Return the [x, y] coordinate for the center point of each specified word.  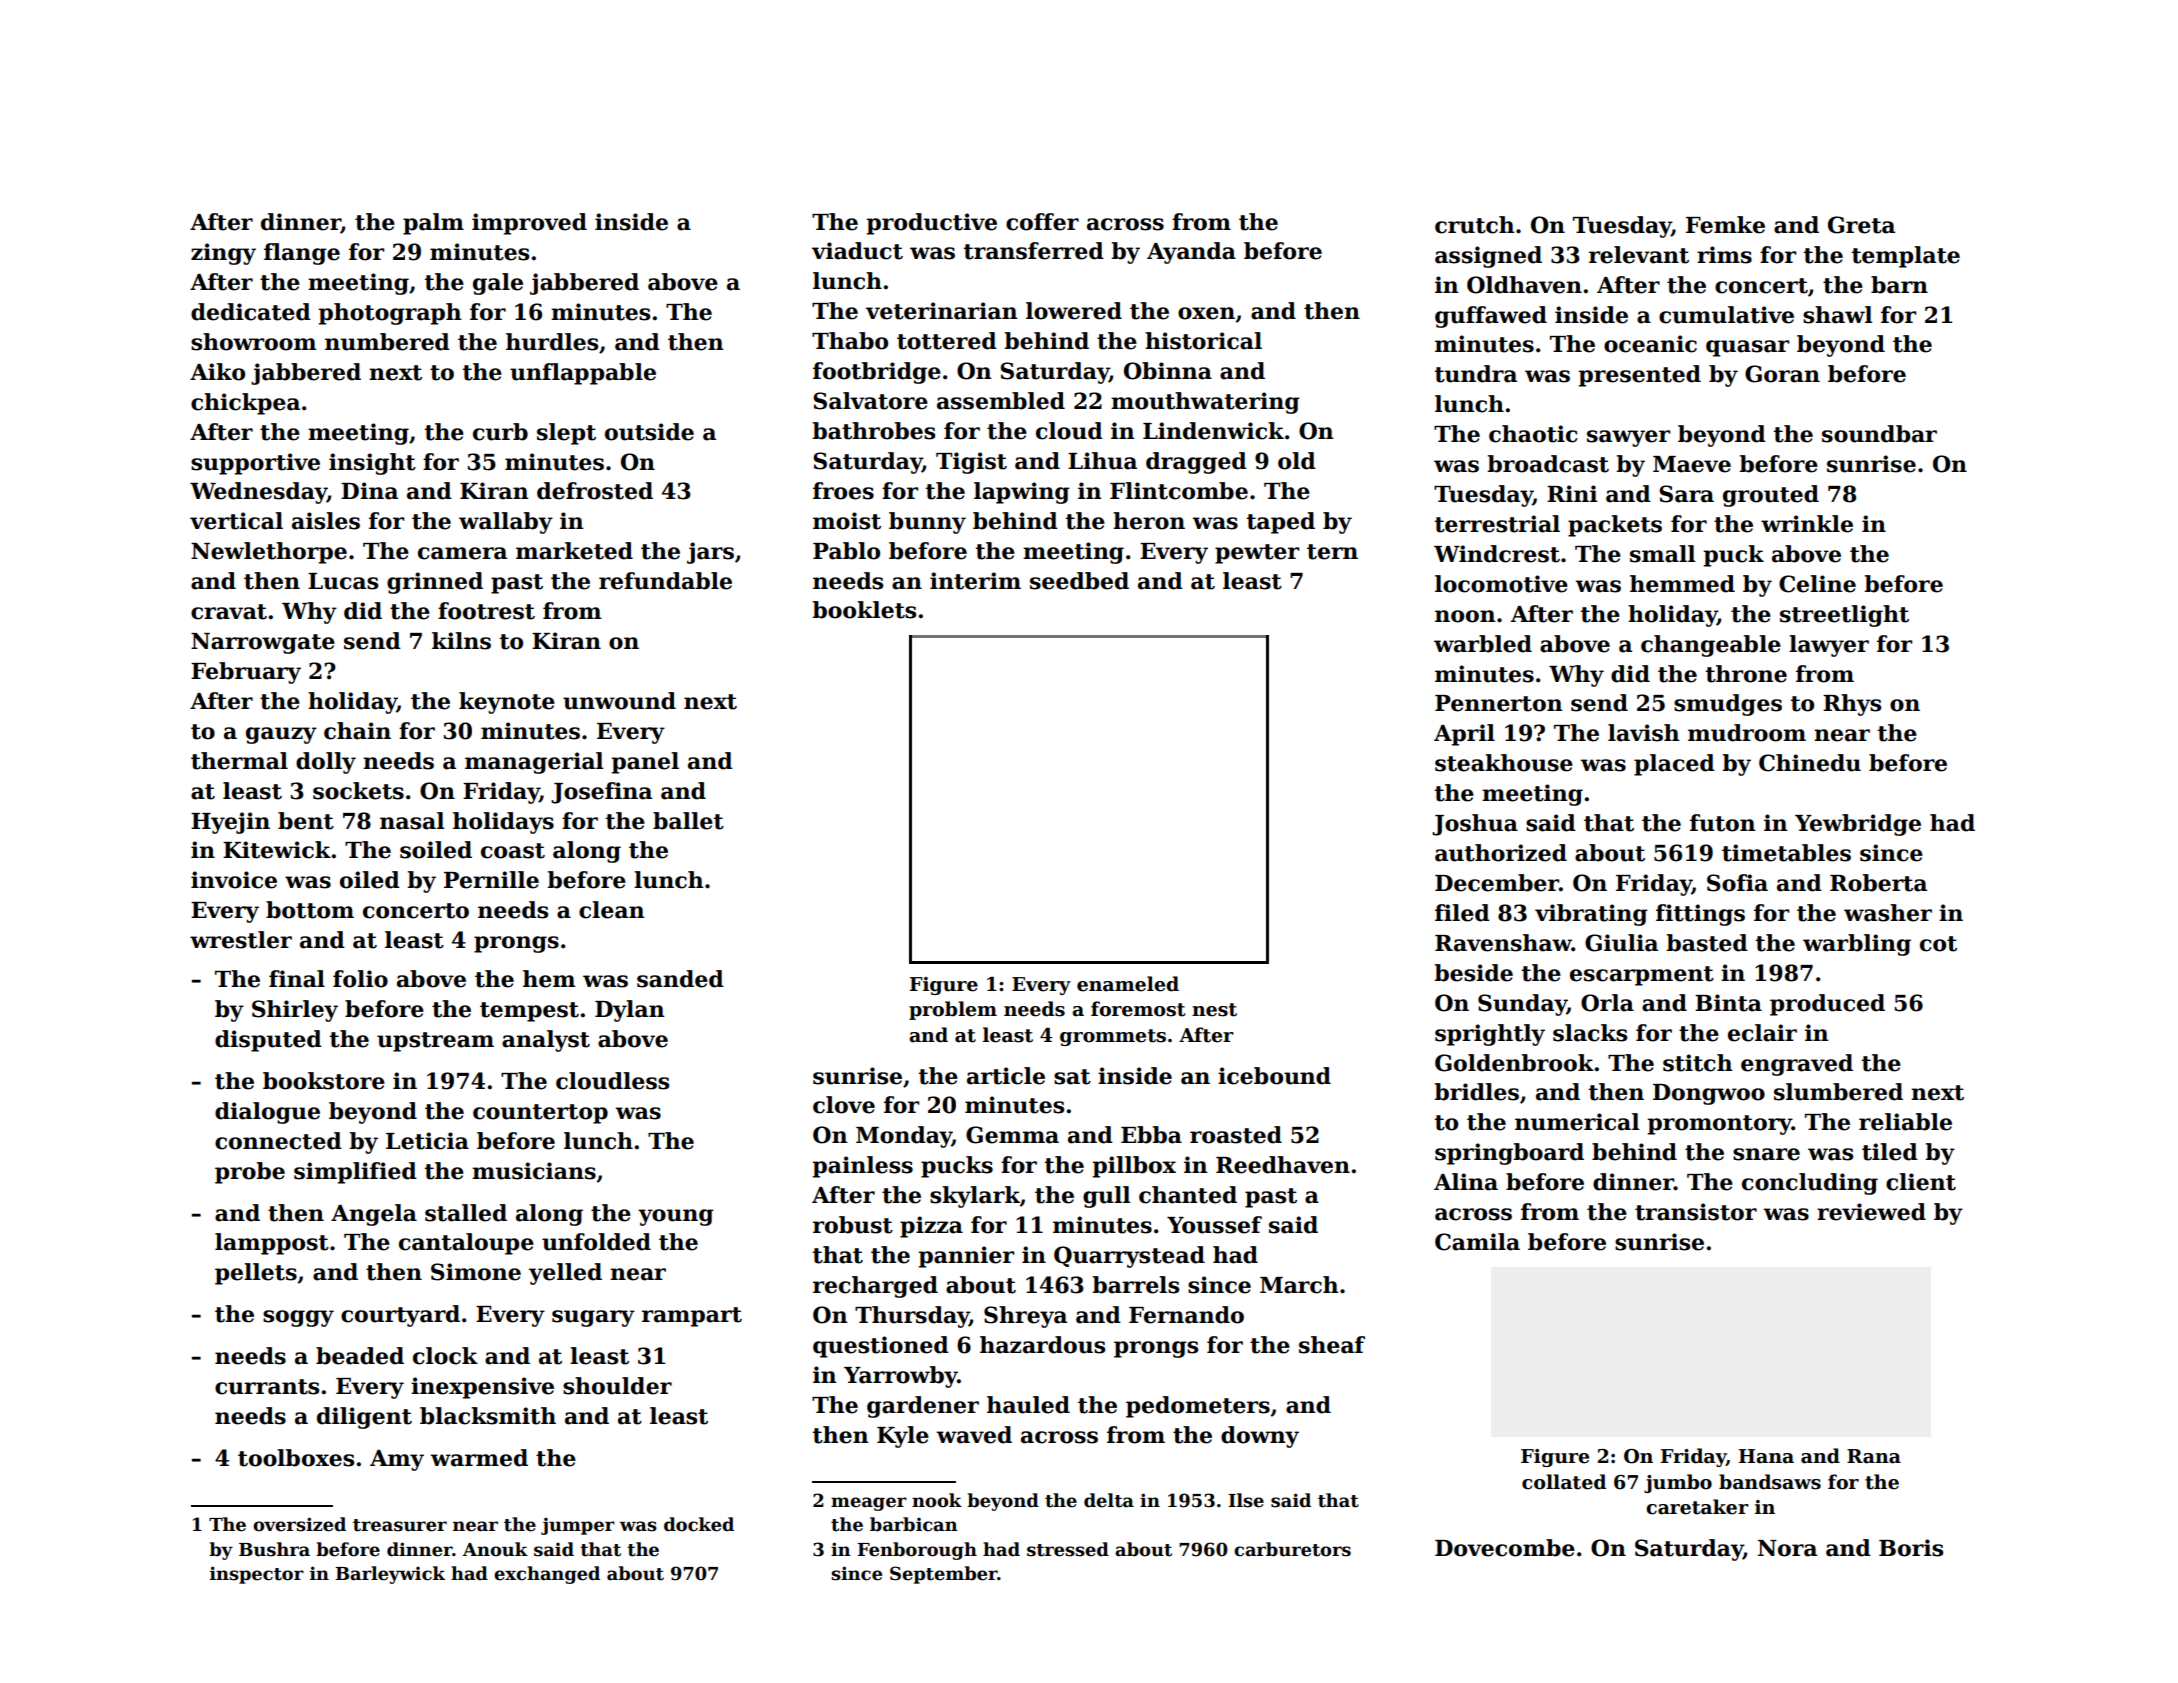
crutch [1474, 225]
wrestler [241, 940]
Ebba [1151, 1135]
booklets [864, 610]
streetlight [1844, 616]
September [944, 1575]
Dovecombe [1505, 1548]
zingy [223, 254]
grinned [435, 583]
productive [931, 224]
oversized [299, 1524]
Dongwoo [1709, 1094]
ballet [688, 821]
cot [1938, 944]
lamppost [272, 1244]
